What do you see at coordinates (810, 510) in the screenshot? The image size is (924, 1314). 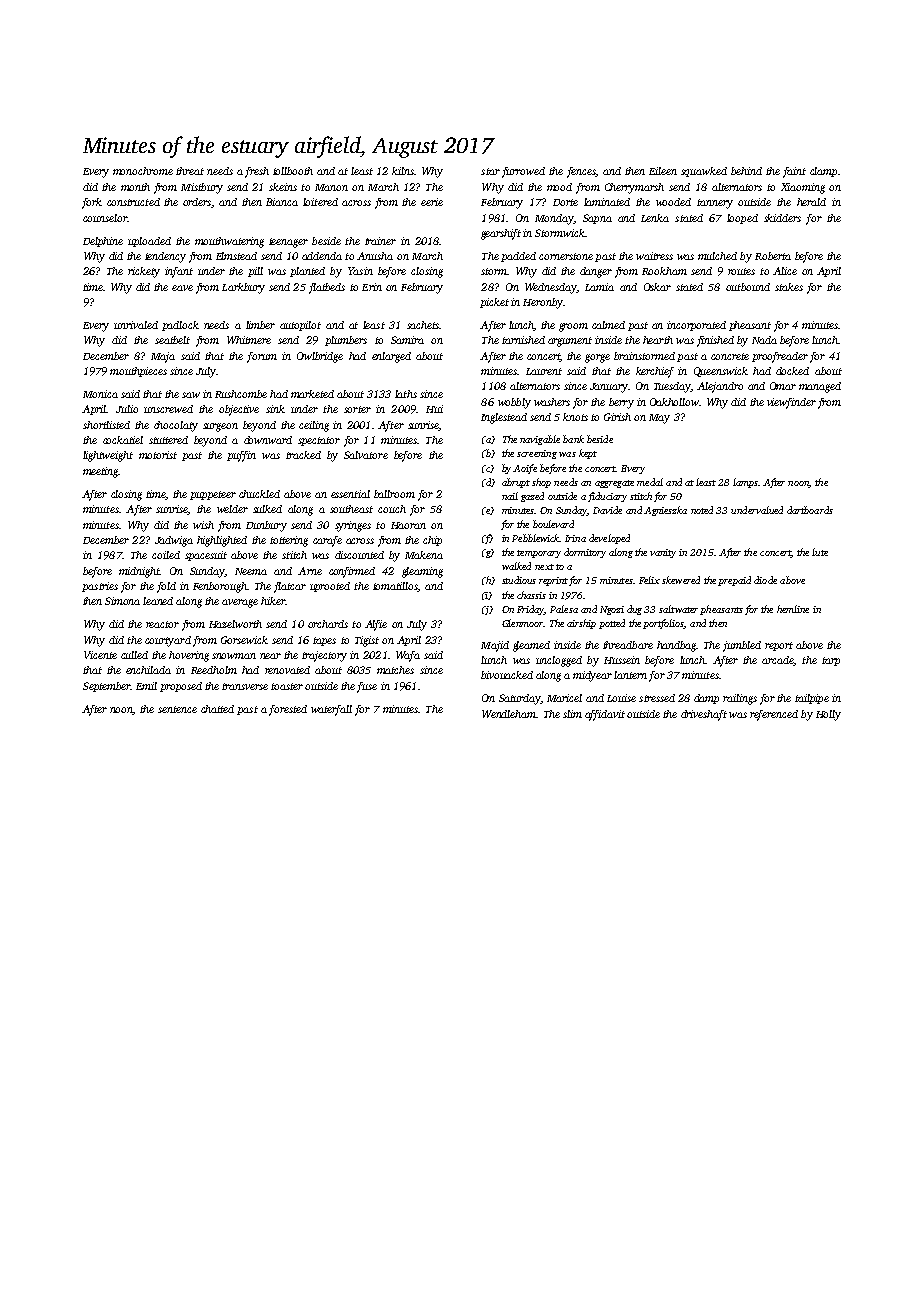 I see `dartboards` at bounding box center [810, 510].
